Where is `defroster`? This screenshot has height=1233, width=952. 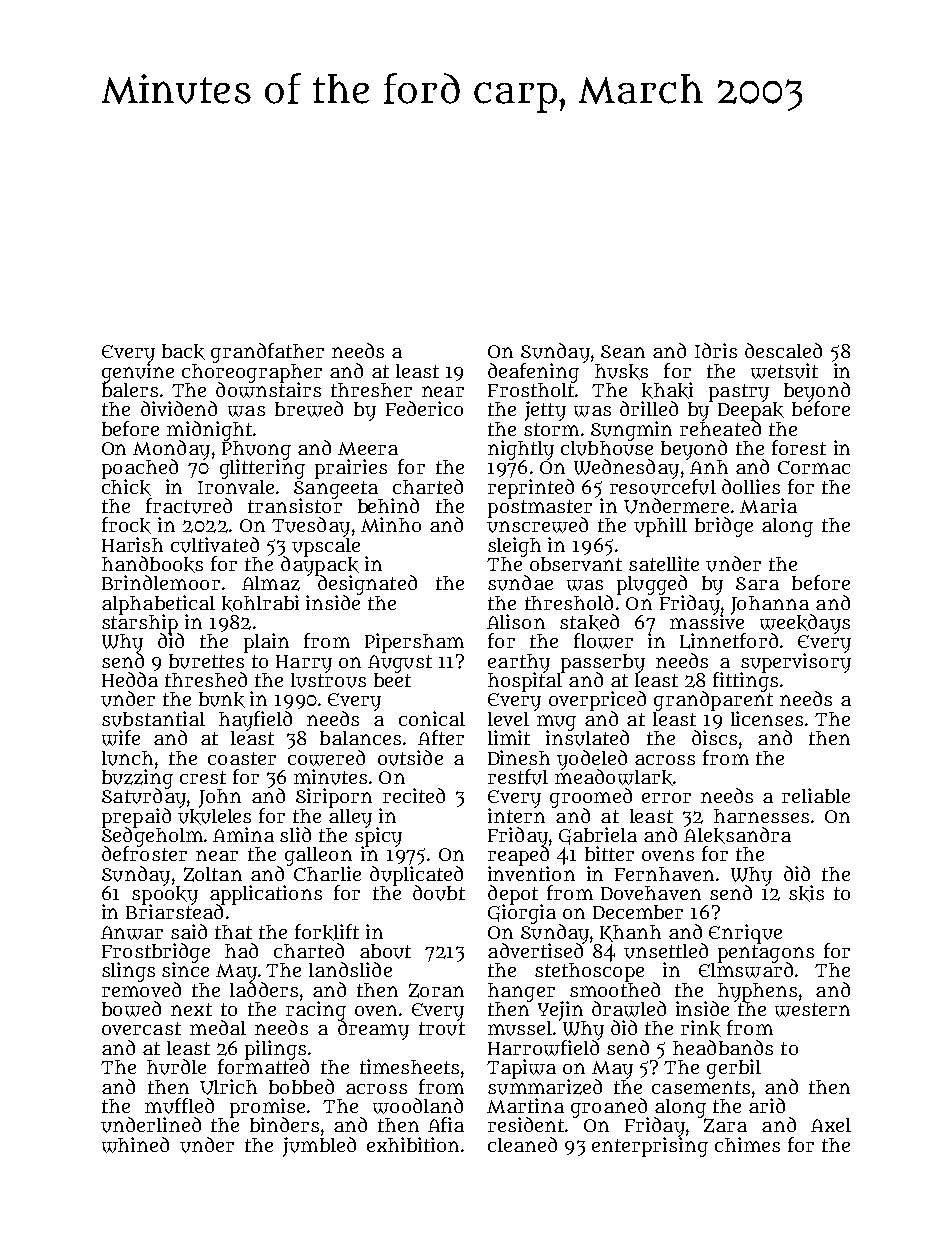
defroster is located at coordinates (144, 853).
